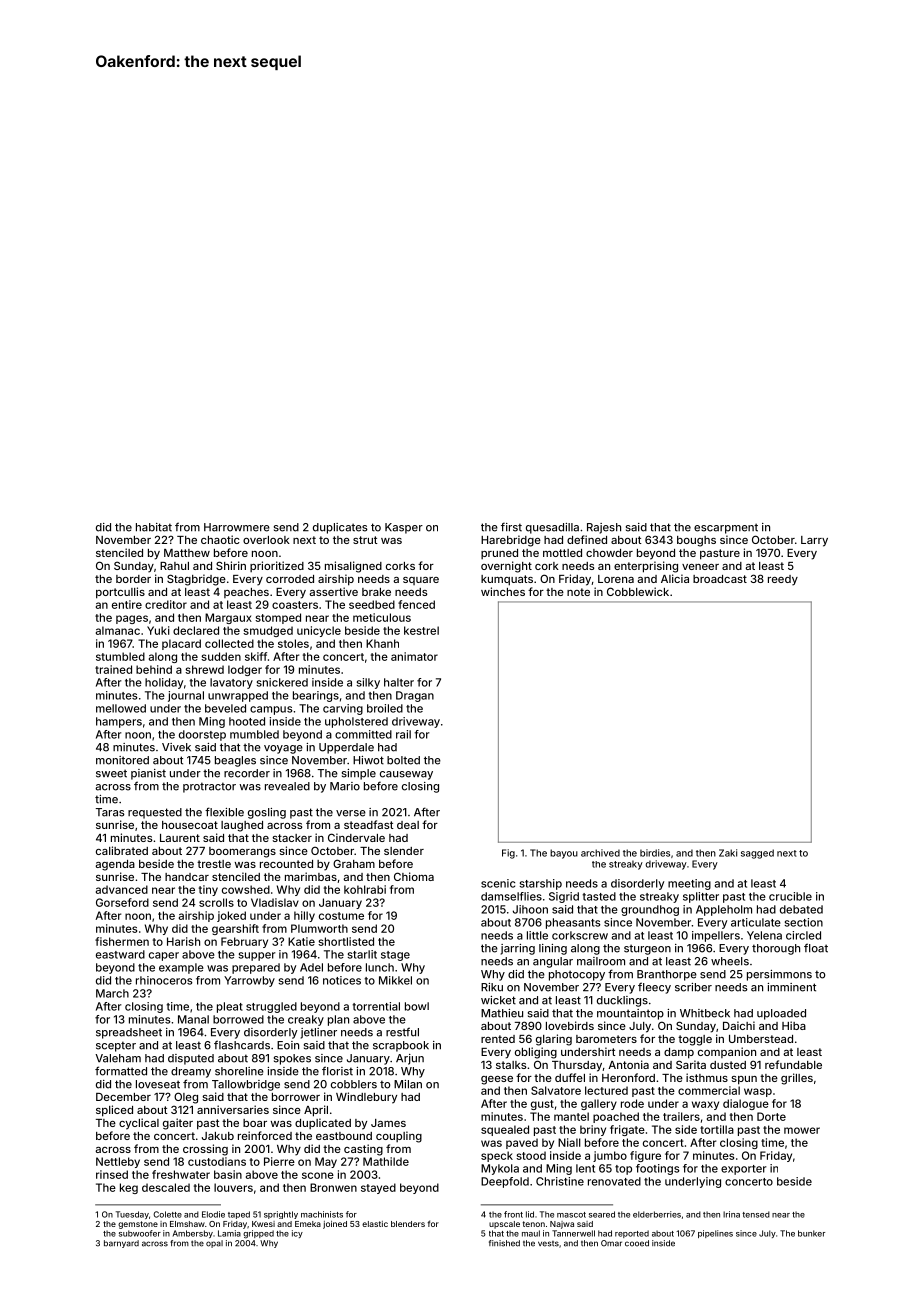  Describe the element at coordinates (154, 527) in the screenshot. I see `habitat` at that location.
